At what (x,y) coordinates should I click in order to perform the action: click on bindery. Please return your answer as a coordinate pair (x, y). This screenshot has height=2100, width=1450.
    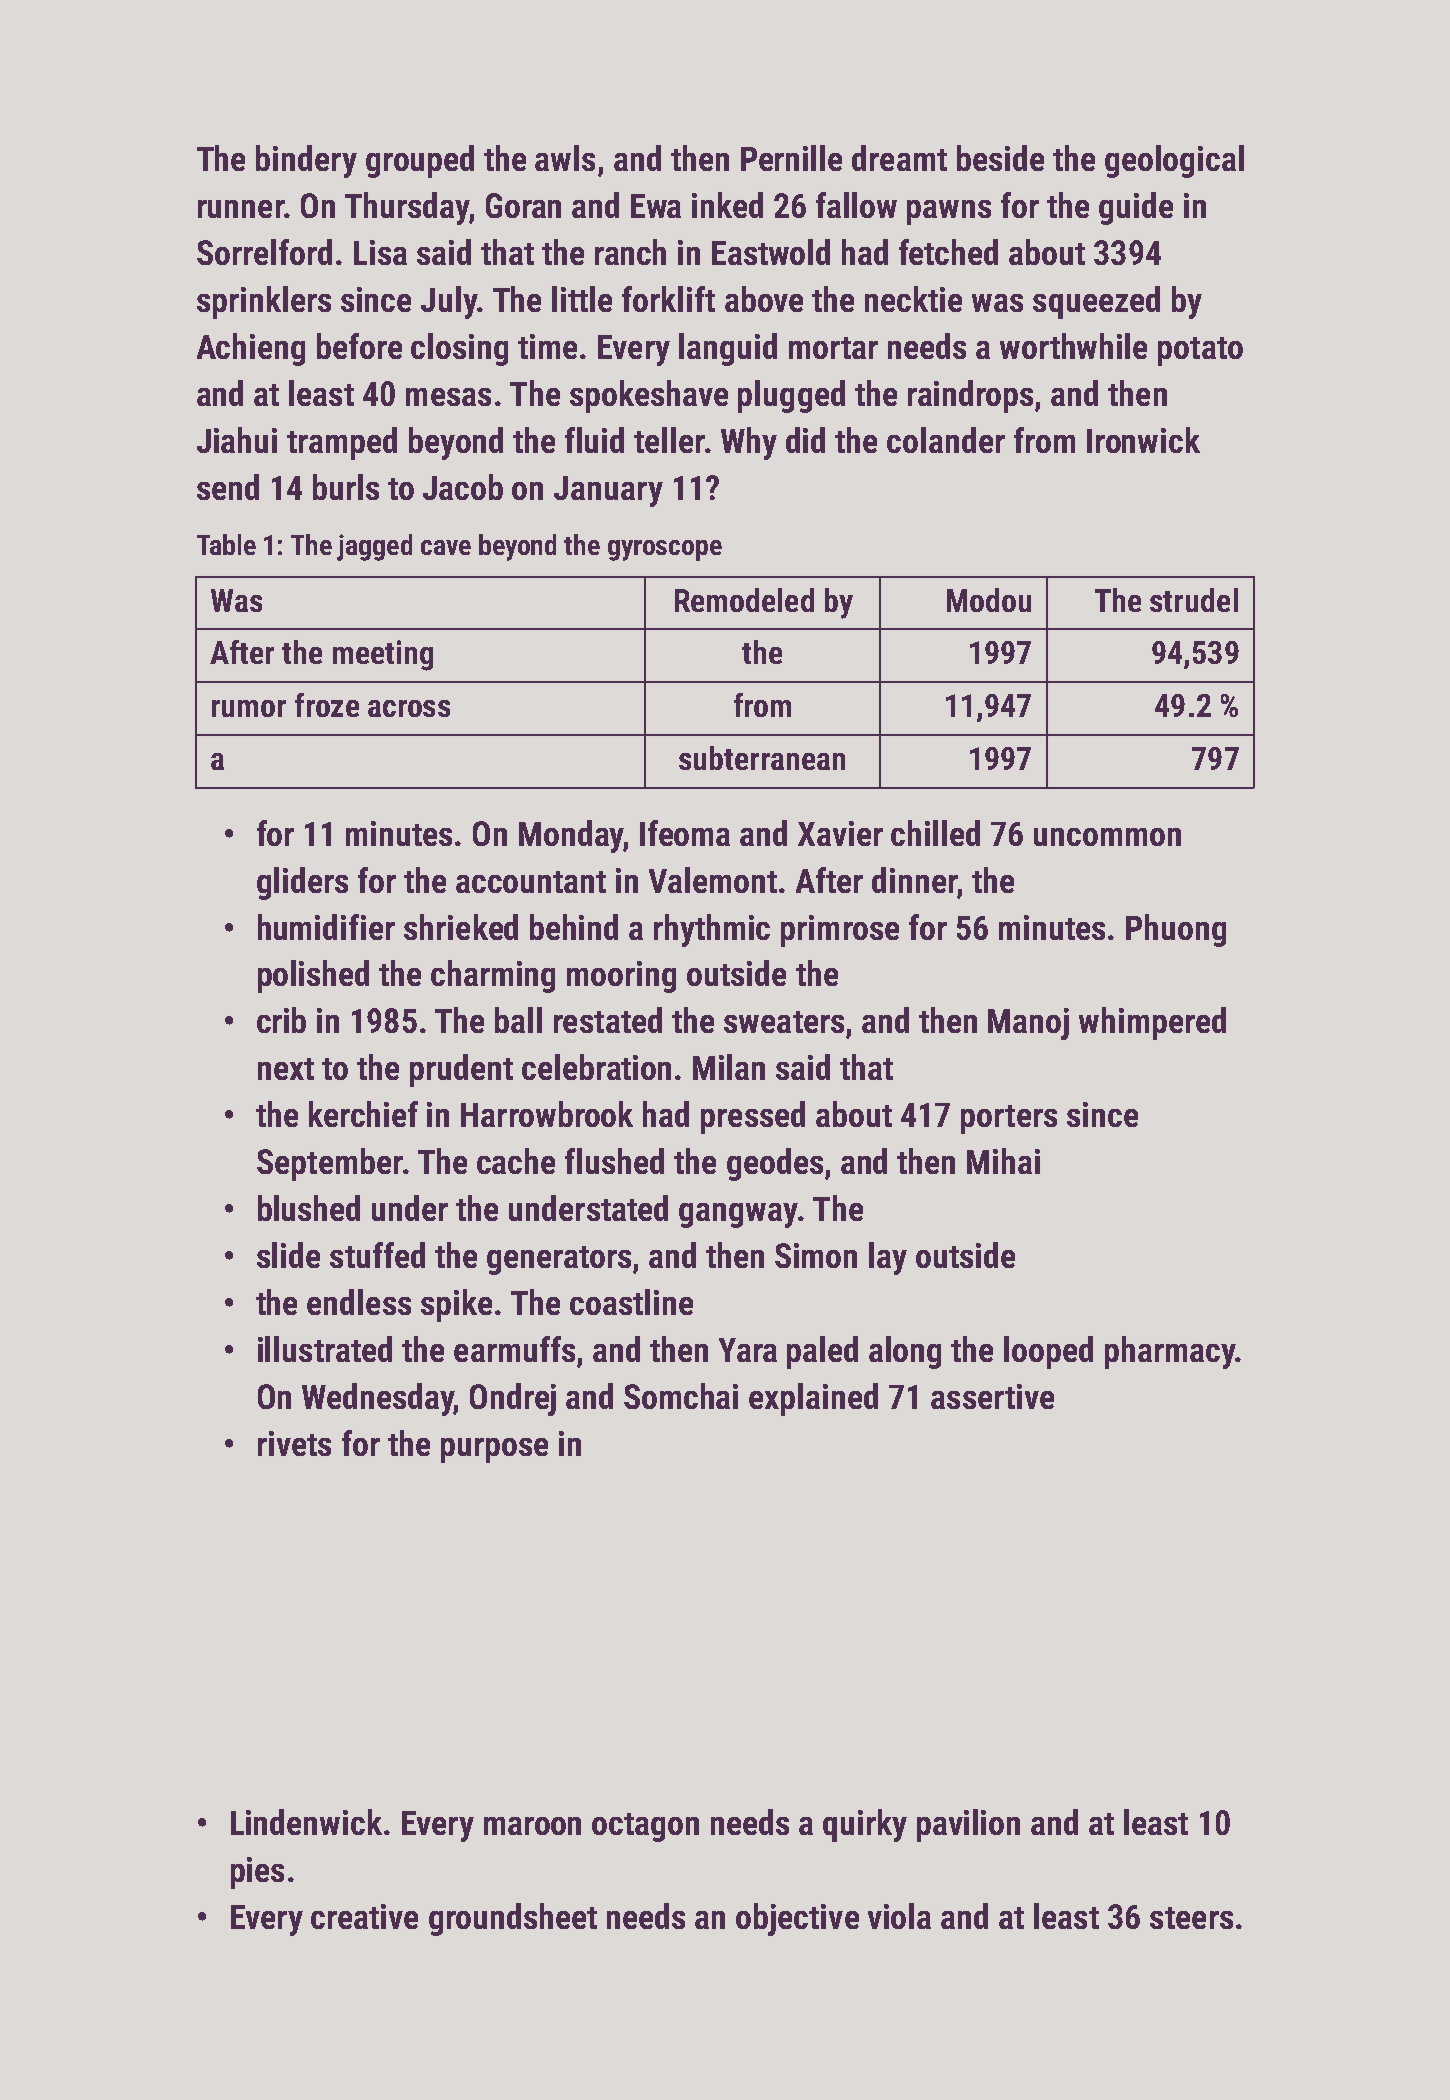
    Looking at the image, I should click on (306, 161).
